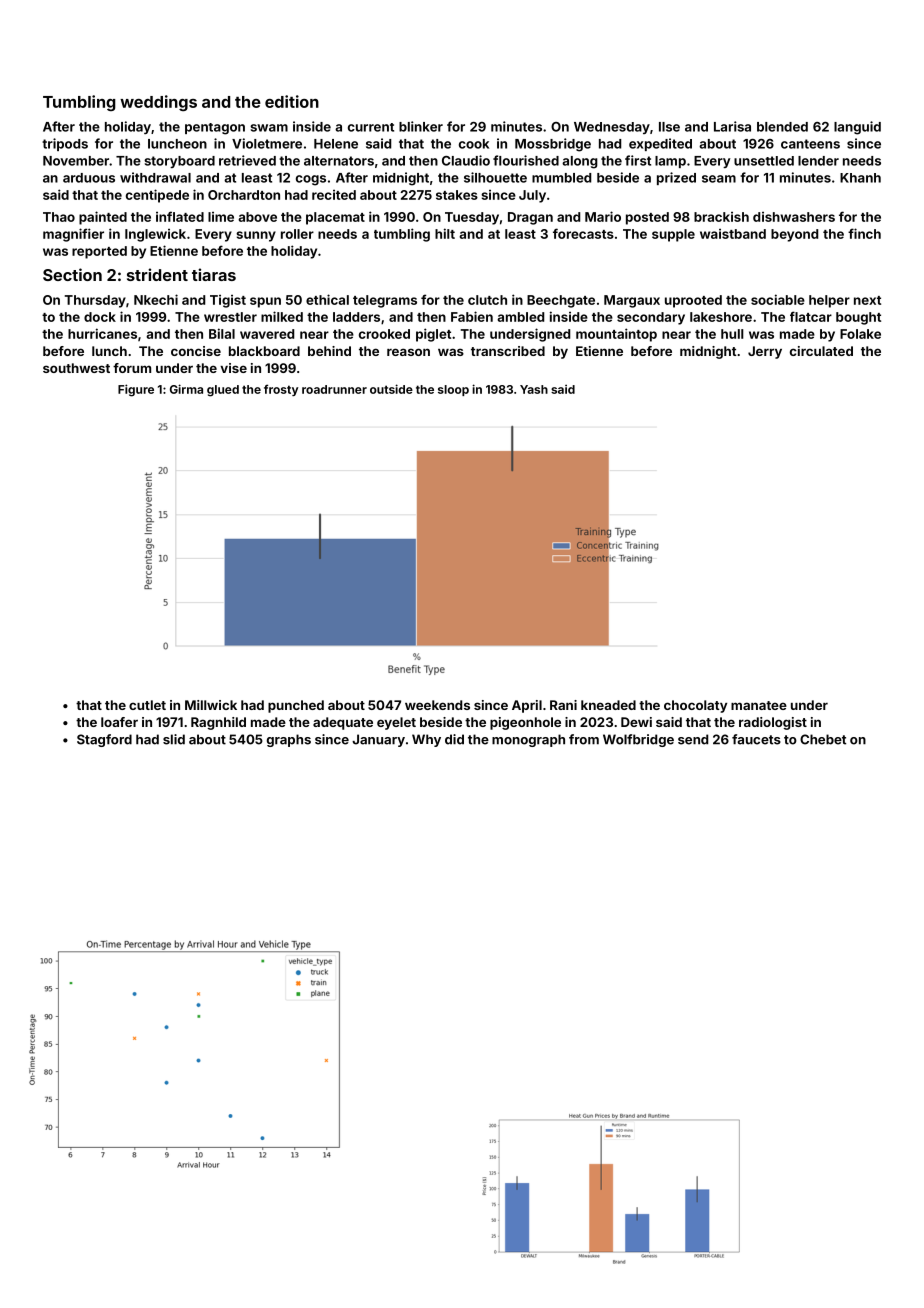  I want to click on next, so click(867, 300).
